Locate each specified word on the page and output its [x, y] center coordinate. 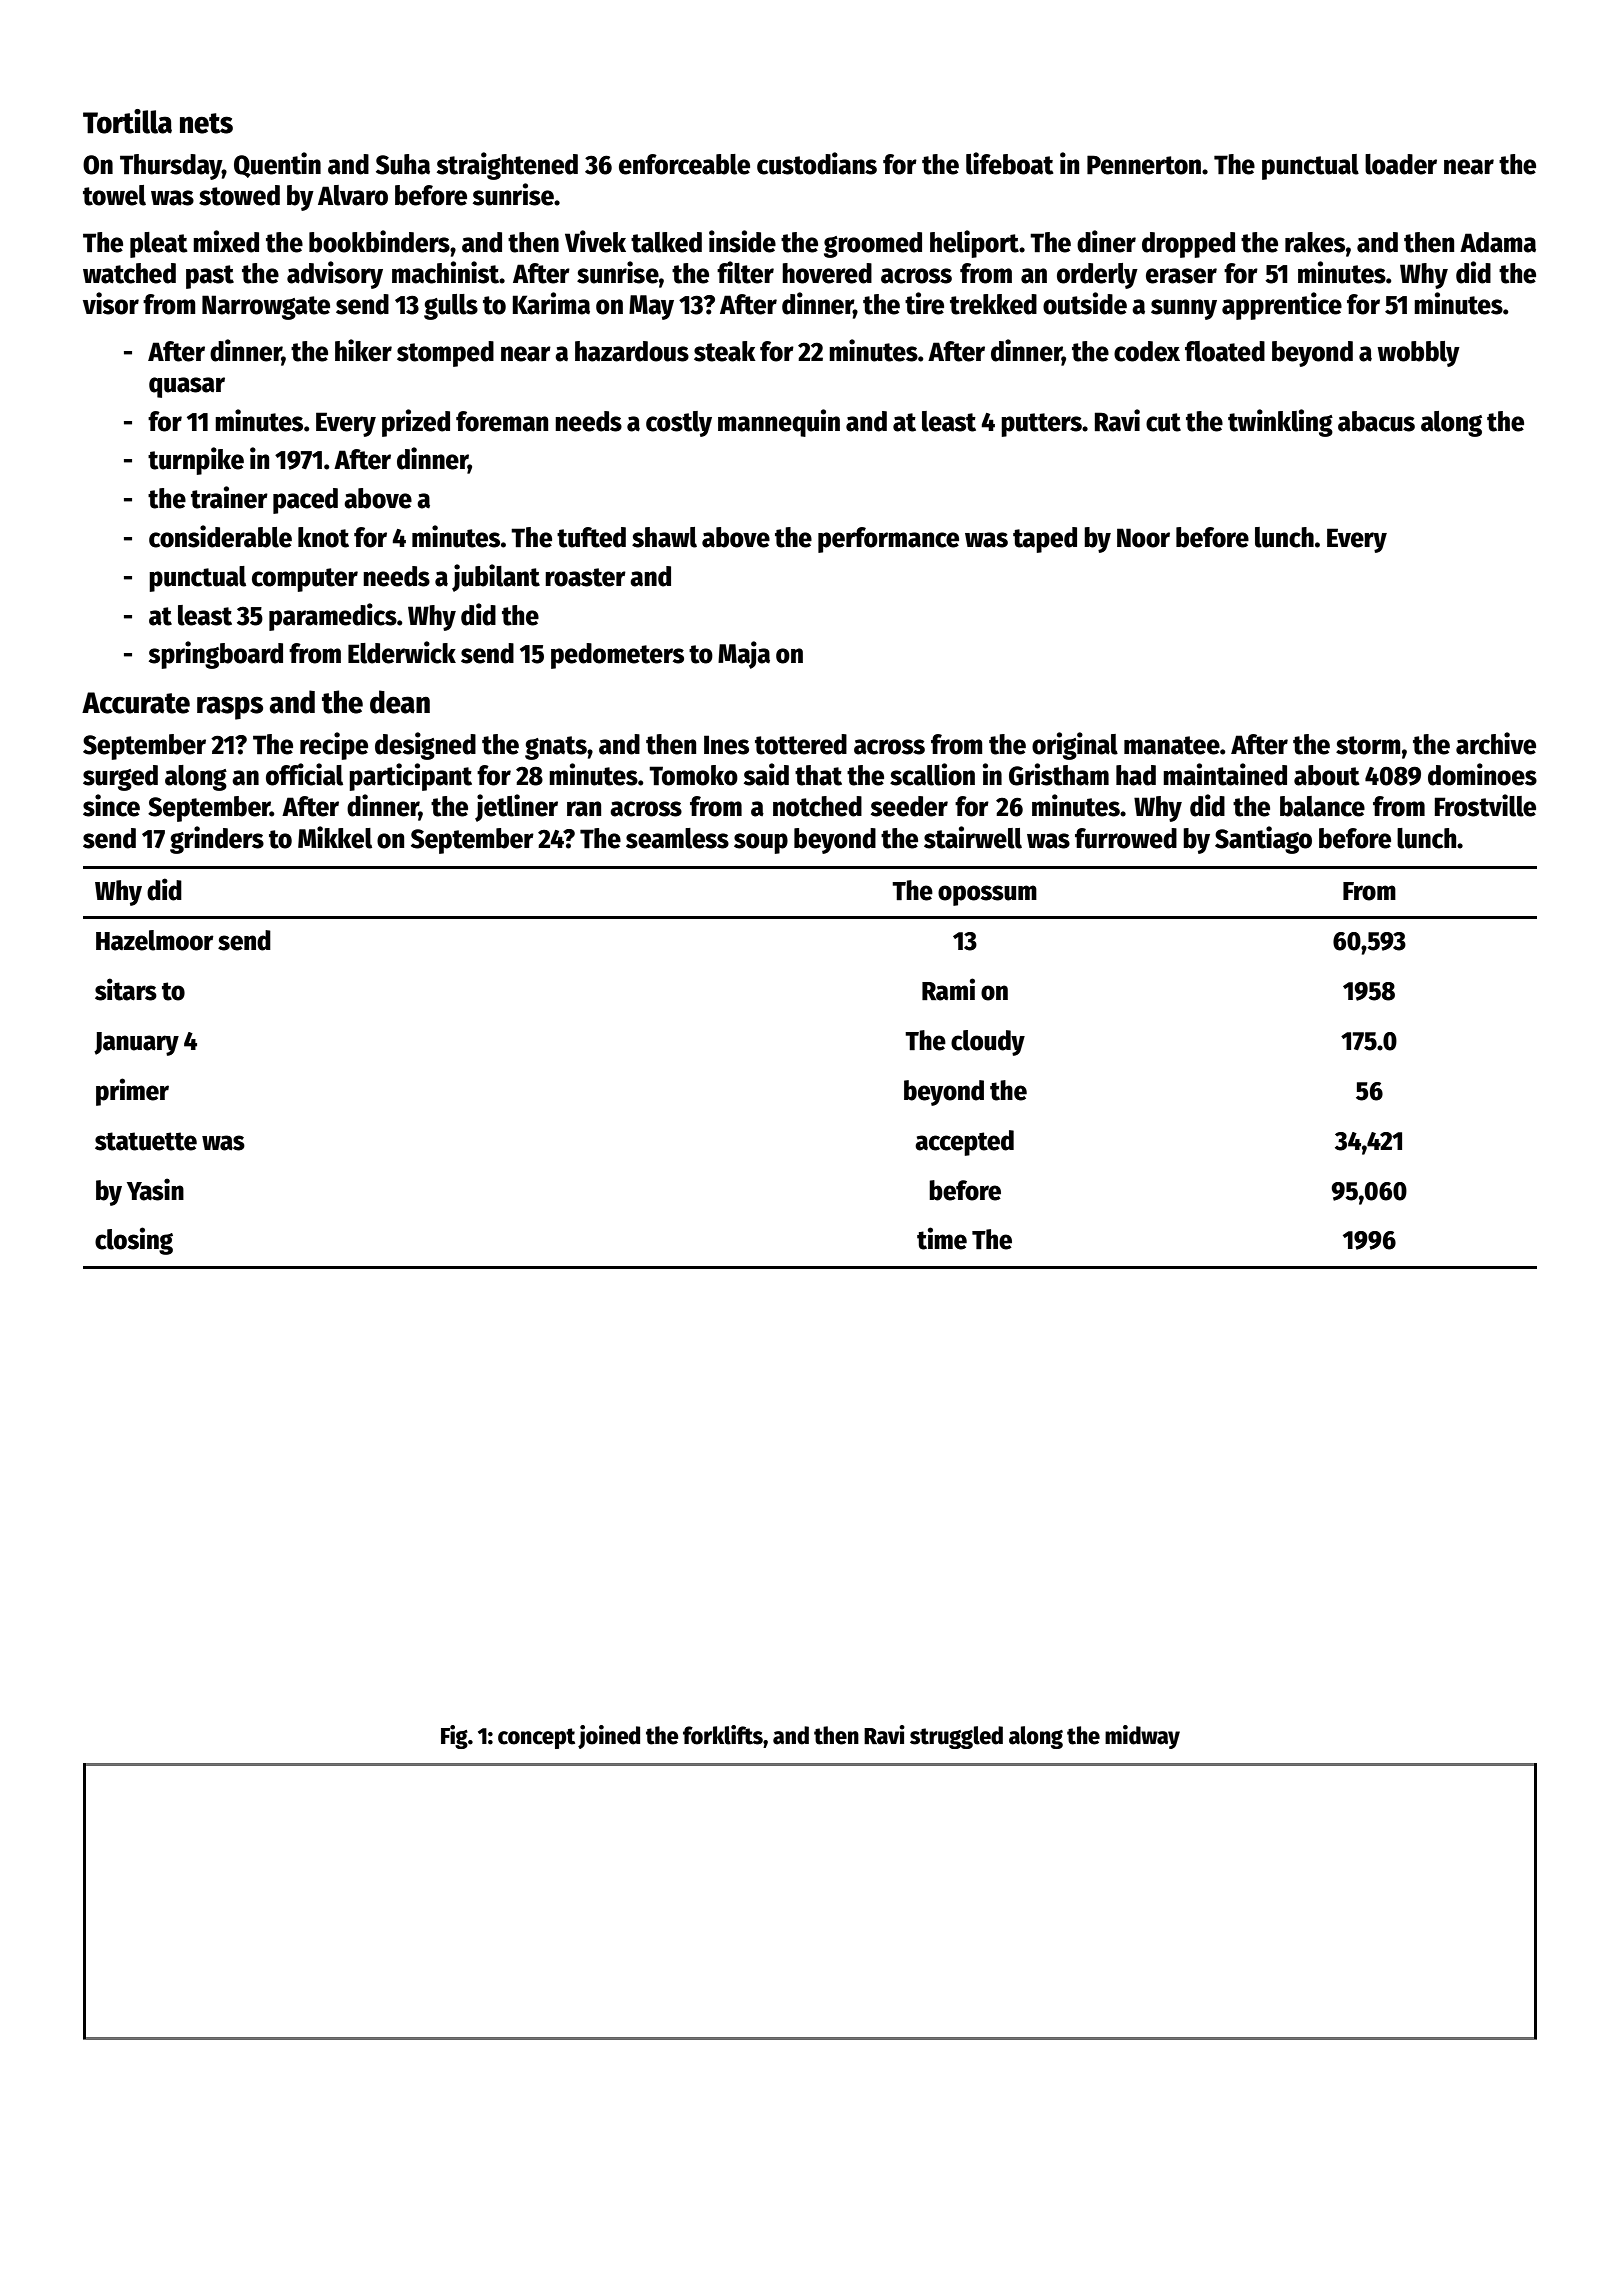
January [136, 1044]
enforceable [684, 164]
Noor [1143, 538]
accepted [964, 1143]
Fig [454, 1737]
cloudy [988, 1043]
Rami [948, 989]
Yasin [155, 1189]
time [942, 1238]
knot [323, 537]
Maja [744, 655]
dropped [1188, 245]
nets [206, 123]
